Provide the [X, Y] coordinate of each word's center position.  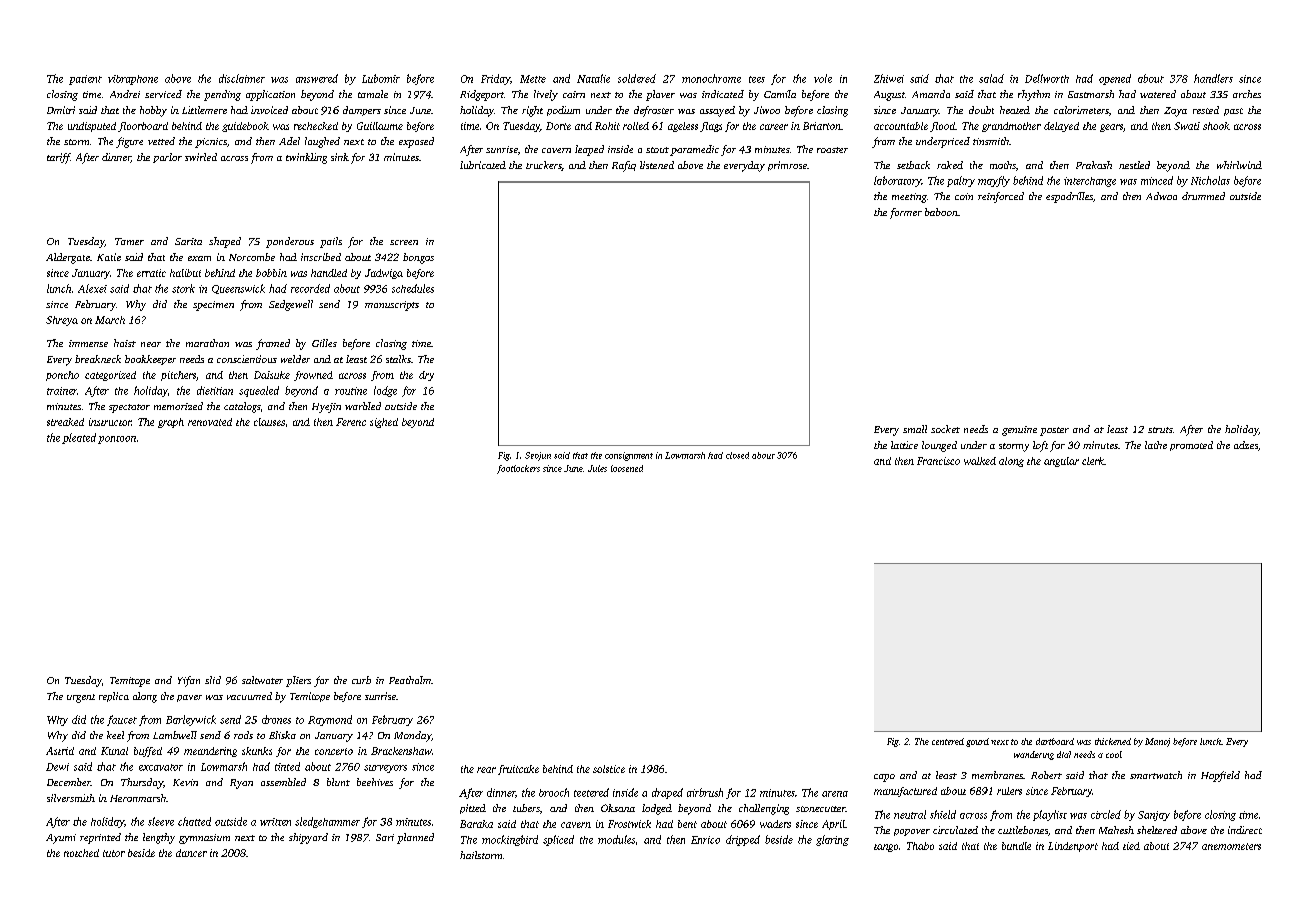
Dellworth [1047, 78]
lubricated [483, 165]
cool [1114, 754]
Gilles [324, 343]
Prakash [1094, 165]
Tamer [129, 241]
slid [213, 680]
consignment [629, 456]
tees [757, 79]
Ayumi [61, 839]
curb [361, 680]
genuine [1019, 431]
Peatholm [410, 680]
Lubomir [381, 78]
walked [980, 461]
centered [948, 741]
